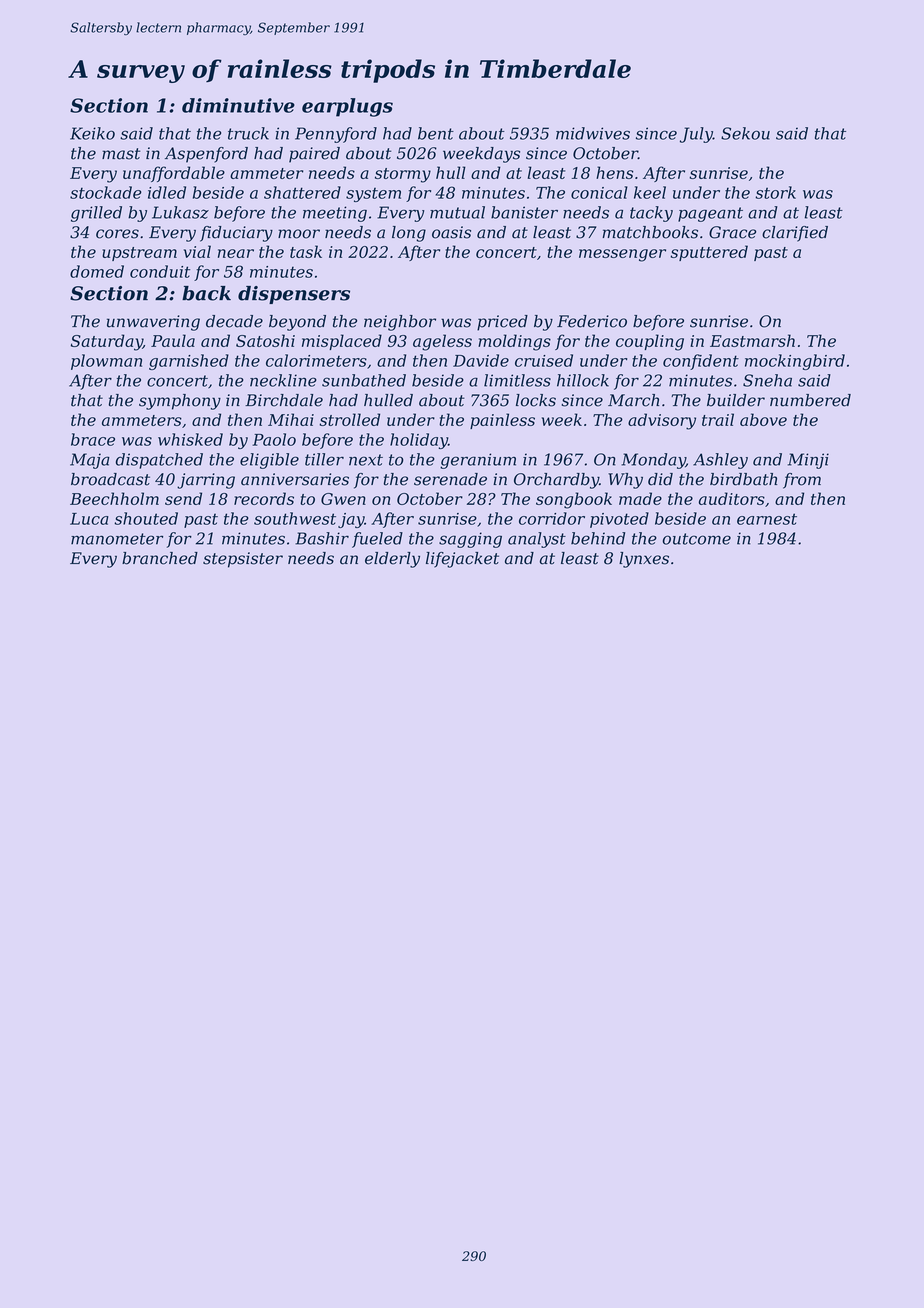  What do you see at coordinates (248, 133) in the document?
I see `truck` at bounding box center [248, 133].
